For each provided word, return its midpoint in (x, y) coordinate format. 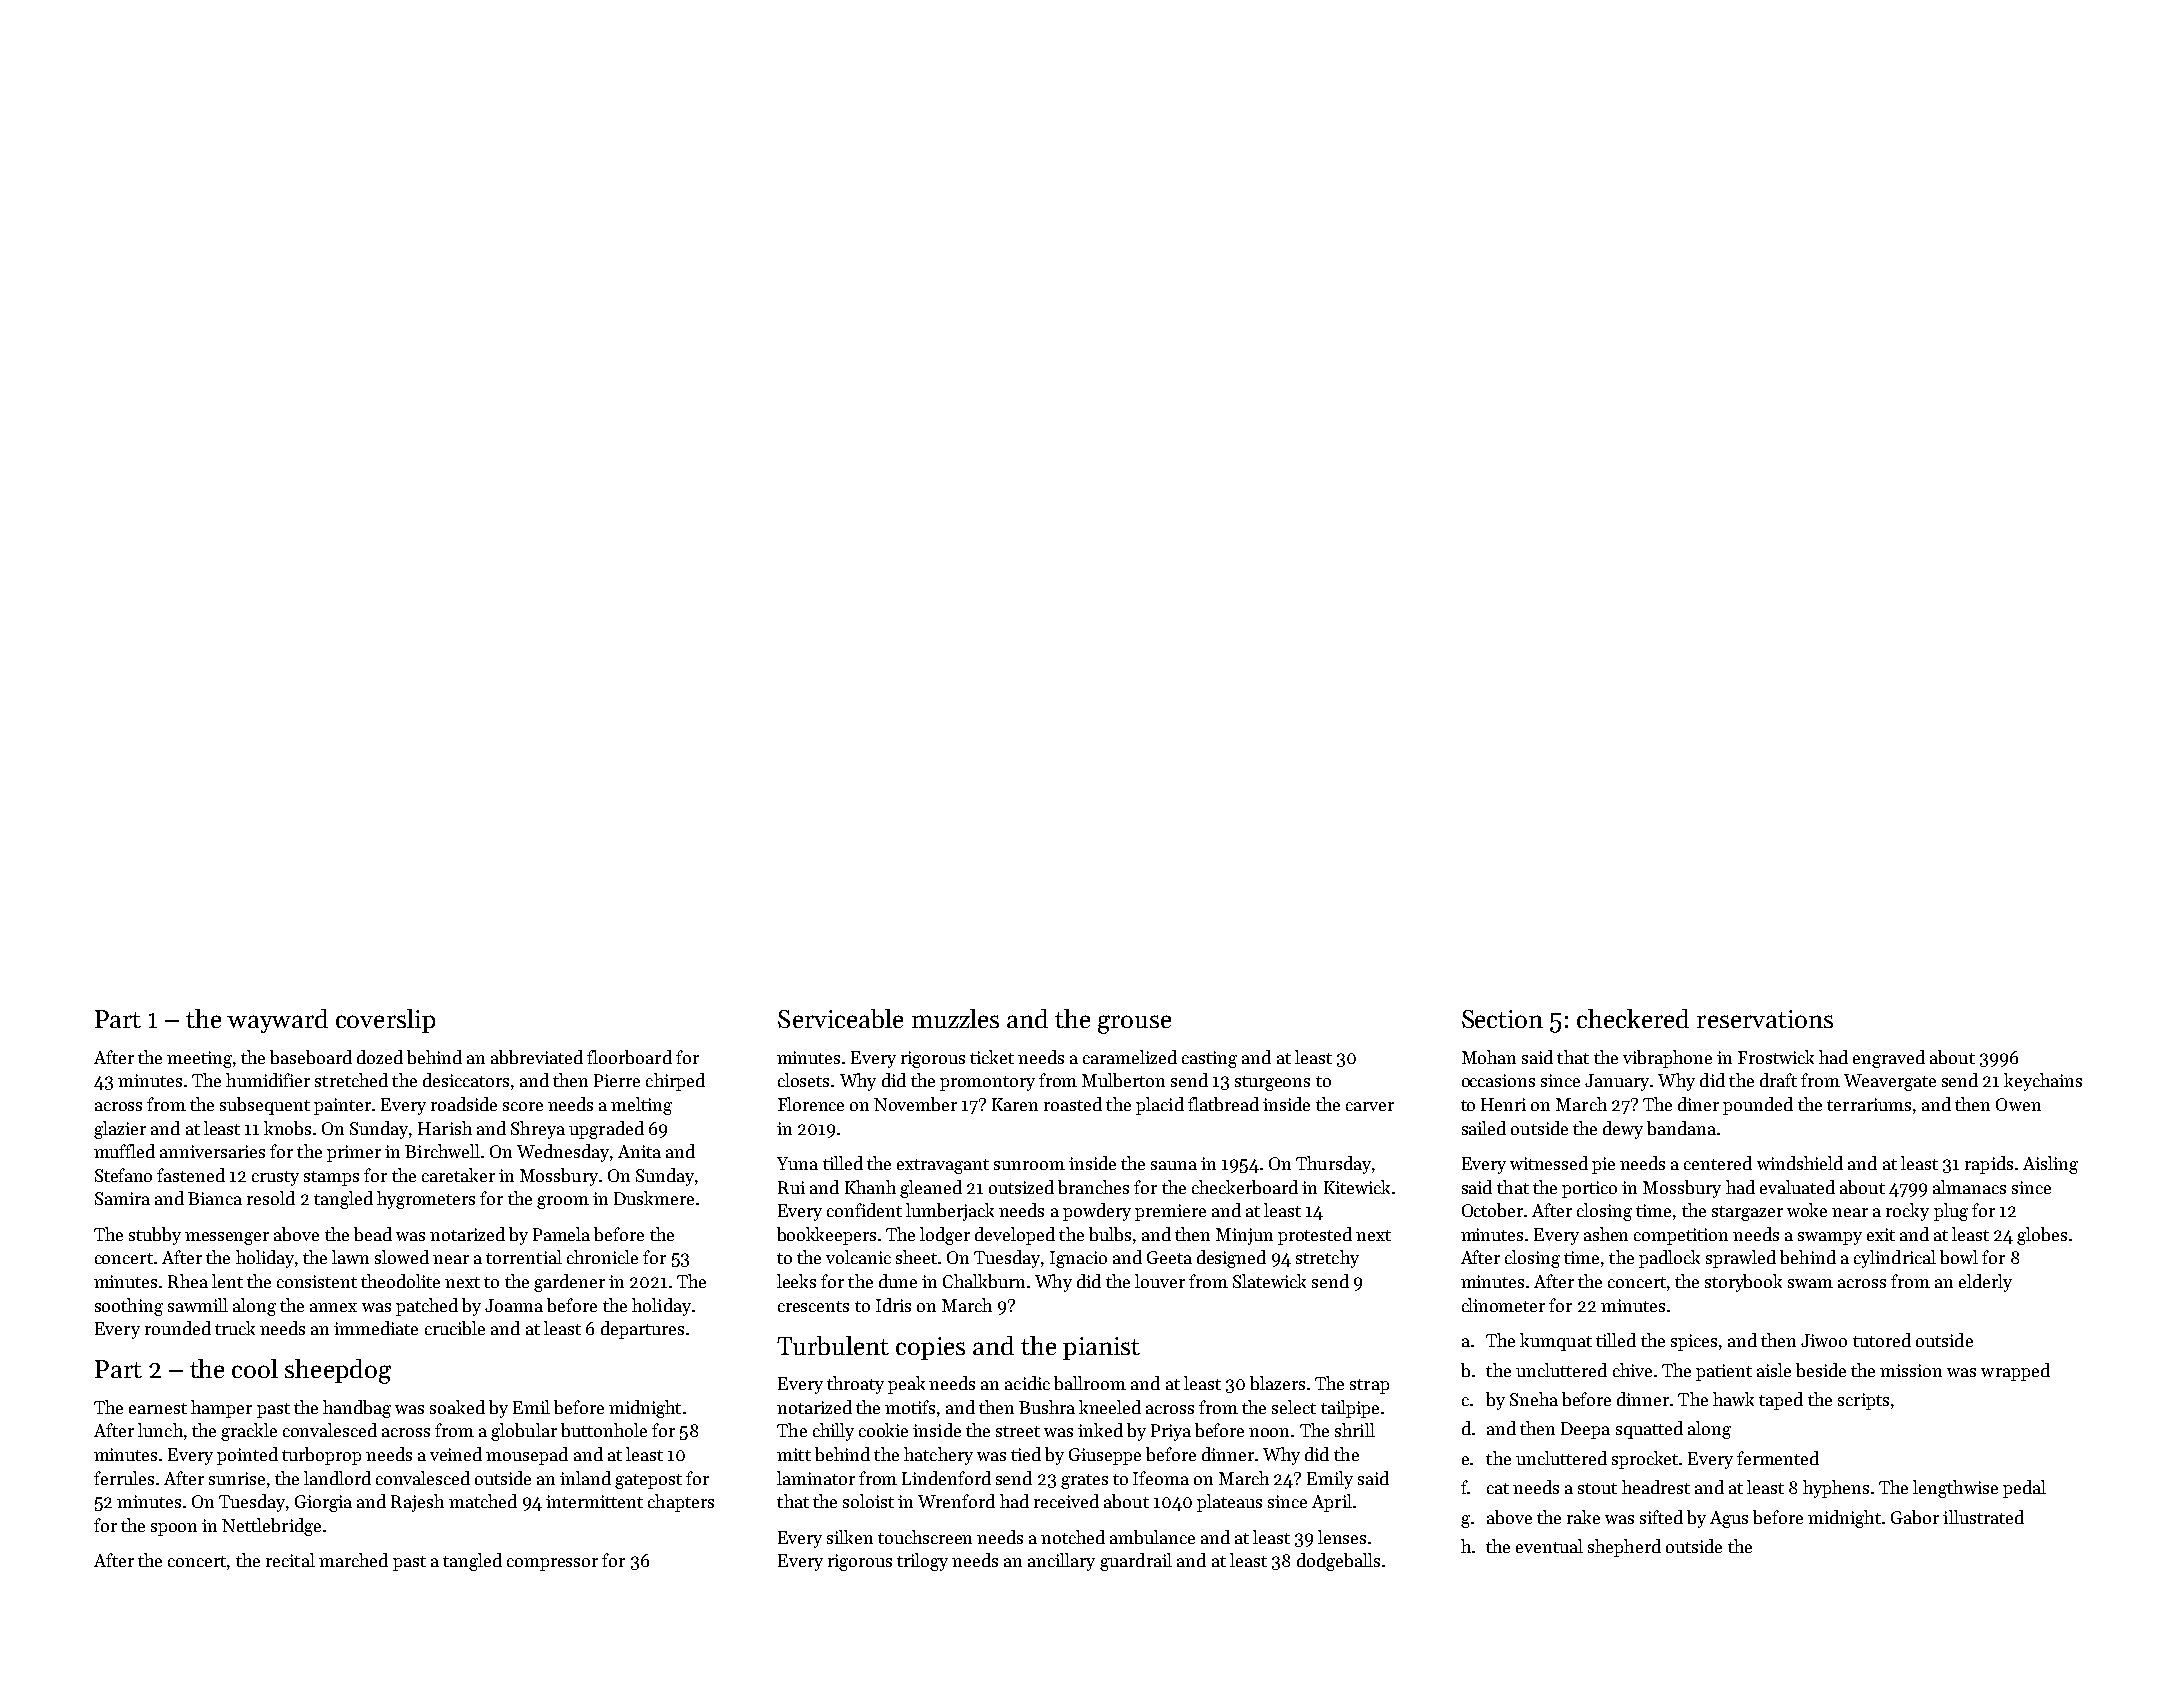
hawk (1733, 1399)
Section (1502, 1019)
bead (373, 1234)
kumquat (1556, 1342)
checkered (1633, 1018)
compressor (552, 1564)
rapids (1989, 1165)
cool (255, 1368)
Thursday (1333, 1165)
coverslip (385, 1021)
